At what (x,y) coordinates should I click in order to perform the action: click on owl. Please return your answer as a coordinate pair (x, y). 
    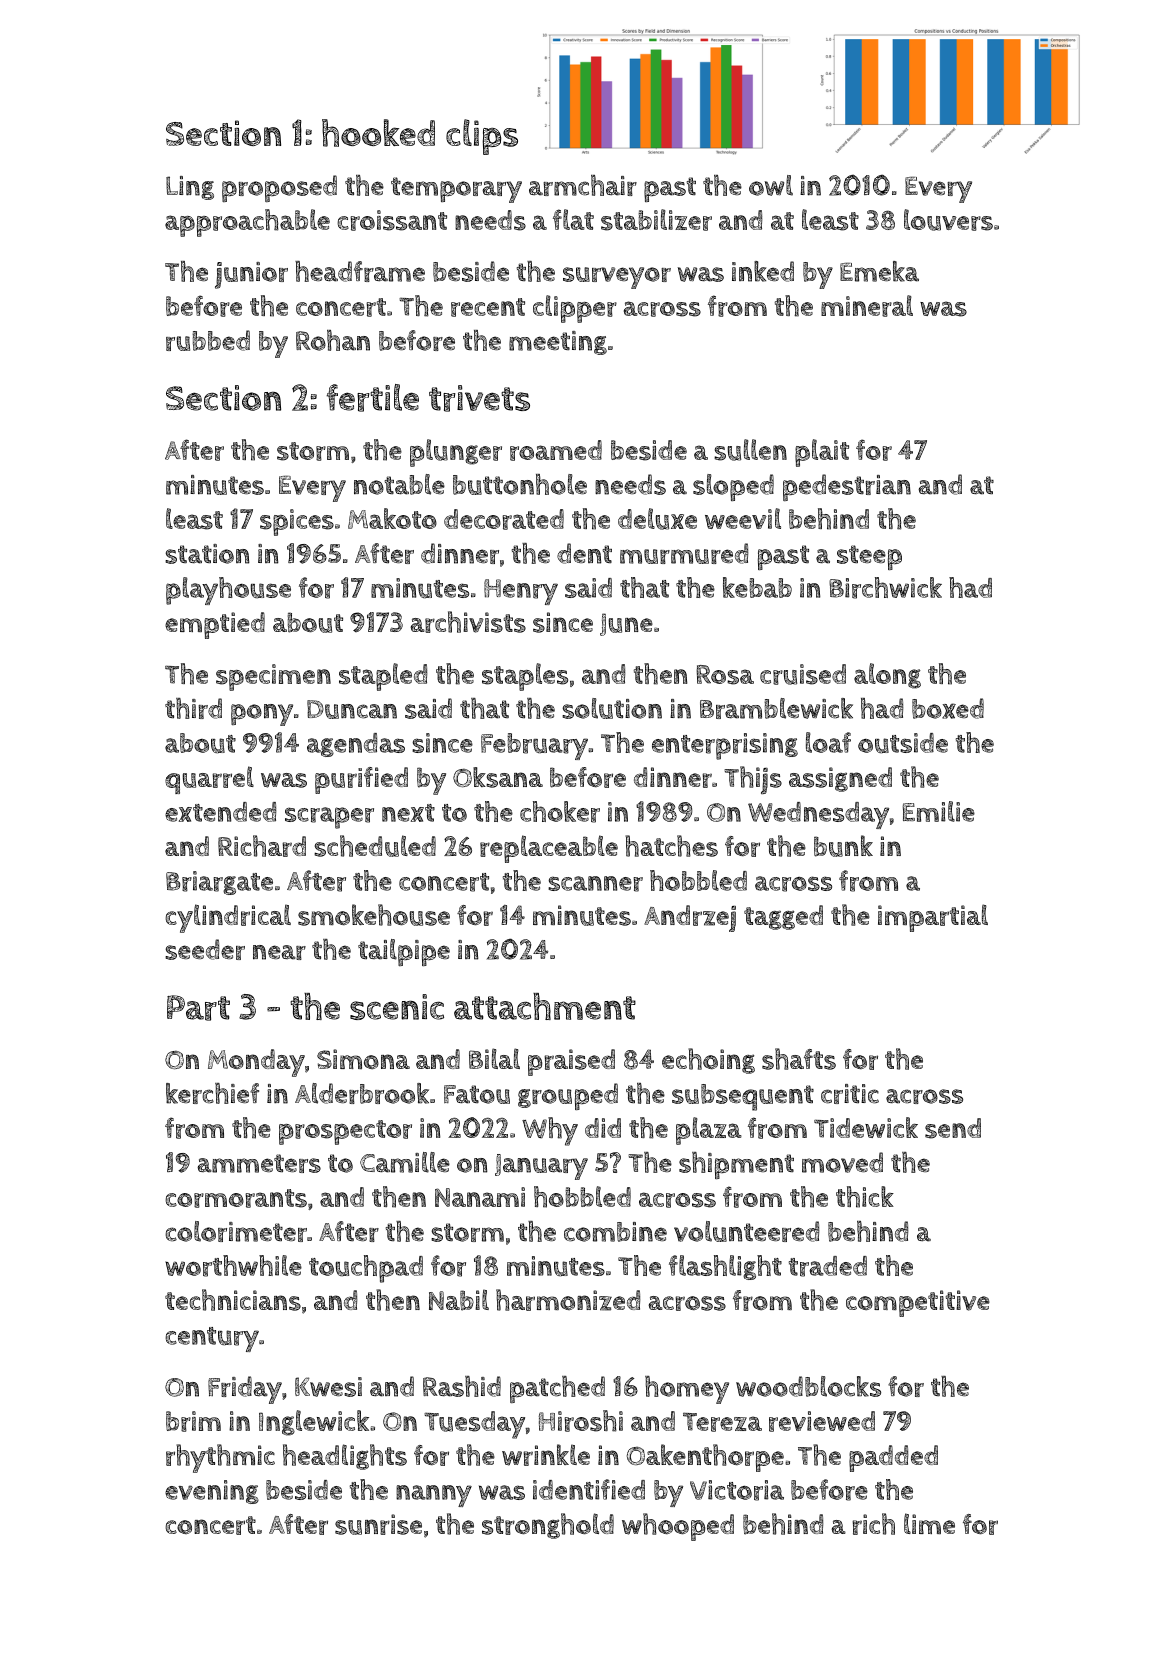
    Looking at the image, I should click on (771, 185).
